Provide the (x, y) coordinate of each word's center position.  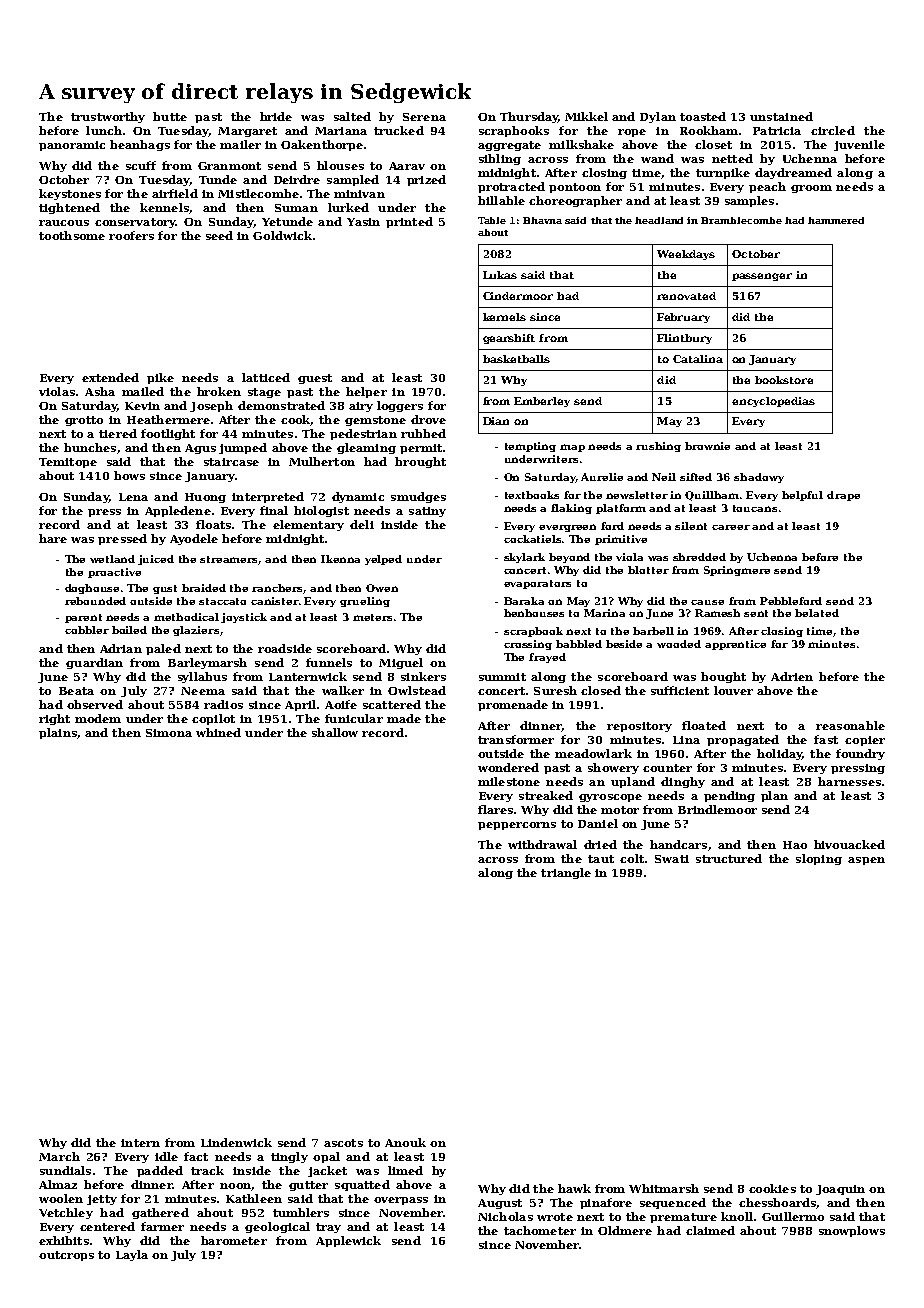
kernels (504, 317)
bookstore (784, 380)
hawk (574, 1188)
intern (140, 1143)
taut (601, 859)
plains (58, 733)
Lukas (500, 275)
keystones (70, 194)
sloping (819, 859)
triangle (566, 873)
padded (160, 1171)
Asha (100, 391)
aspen (866, 861)
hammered (836, 220)
